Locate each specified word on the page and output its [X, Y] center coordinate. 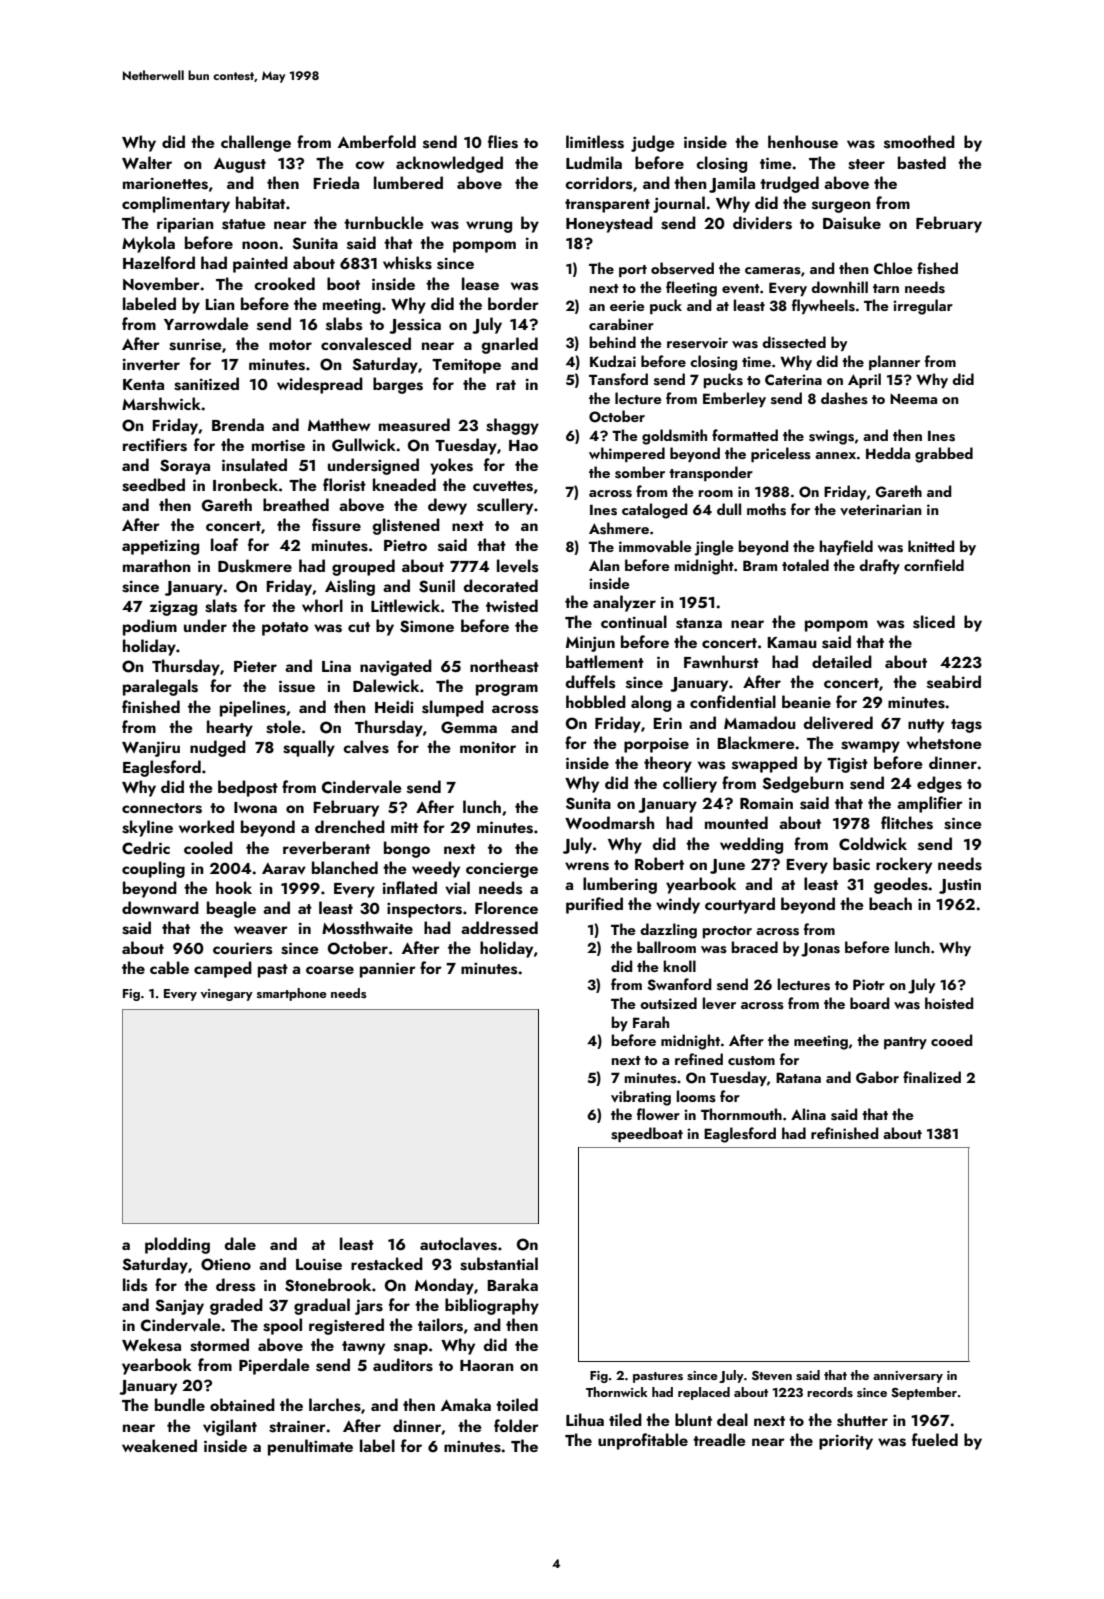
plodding [177, 1245]
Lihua [585, 1419]
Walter [147, 162]
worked [206, 826]
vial [457, 888]
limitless [595, 142]
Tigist [847, 765]
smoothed [919, 142]
